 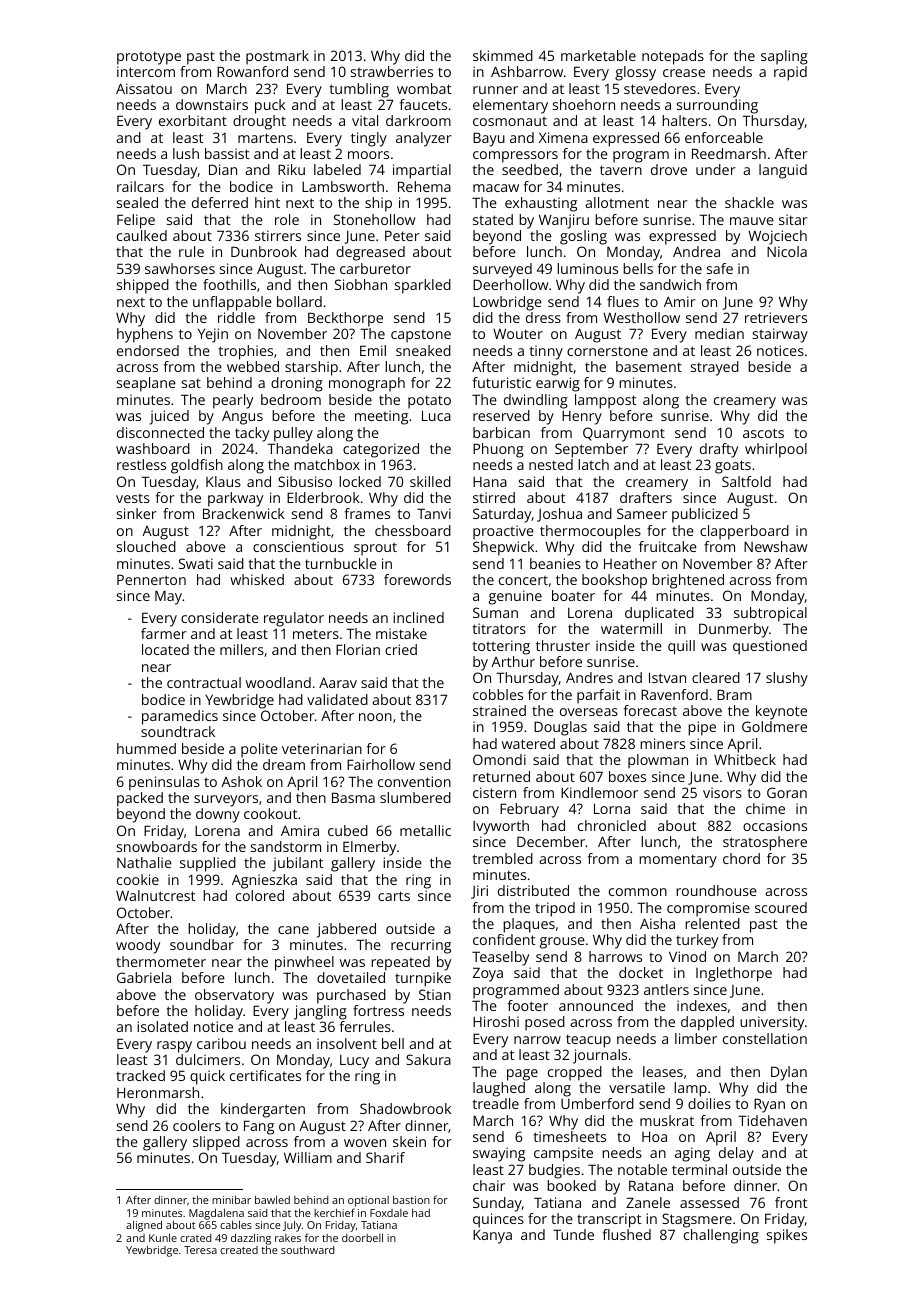 What do you see at coordinates (673, 57) in the screenshot?
I see `notepads` at bounding box center [673, 57].
